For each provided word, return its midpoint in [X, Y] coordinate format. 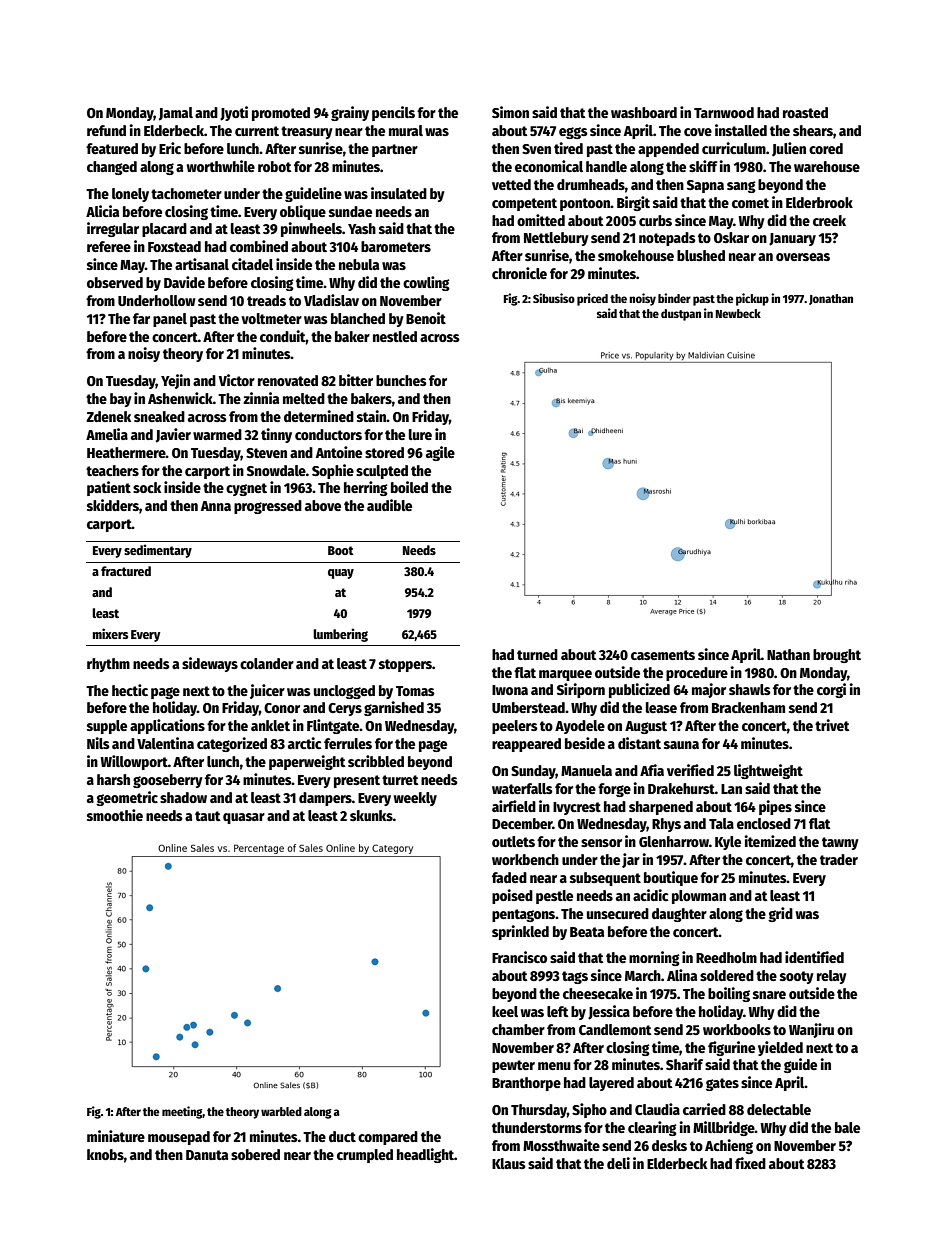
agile [440, 453]
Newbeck [738, 313]
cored [826, 148]
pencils [393, 113]
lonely [130, 195]
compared [388, 1138]
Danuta [207, 1155]
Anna [216, 506]
